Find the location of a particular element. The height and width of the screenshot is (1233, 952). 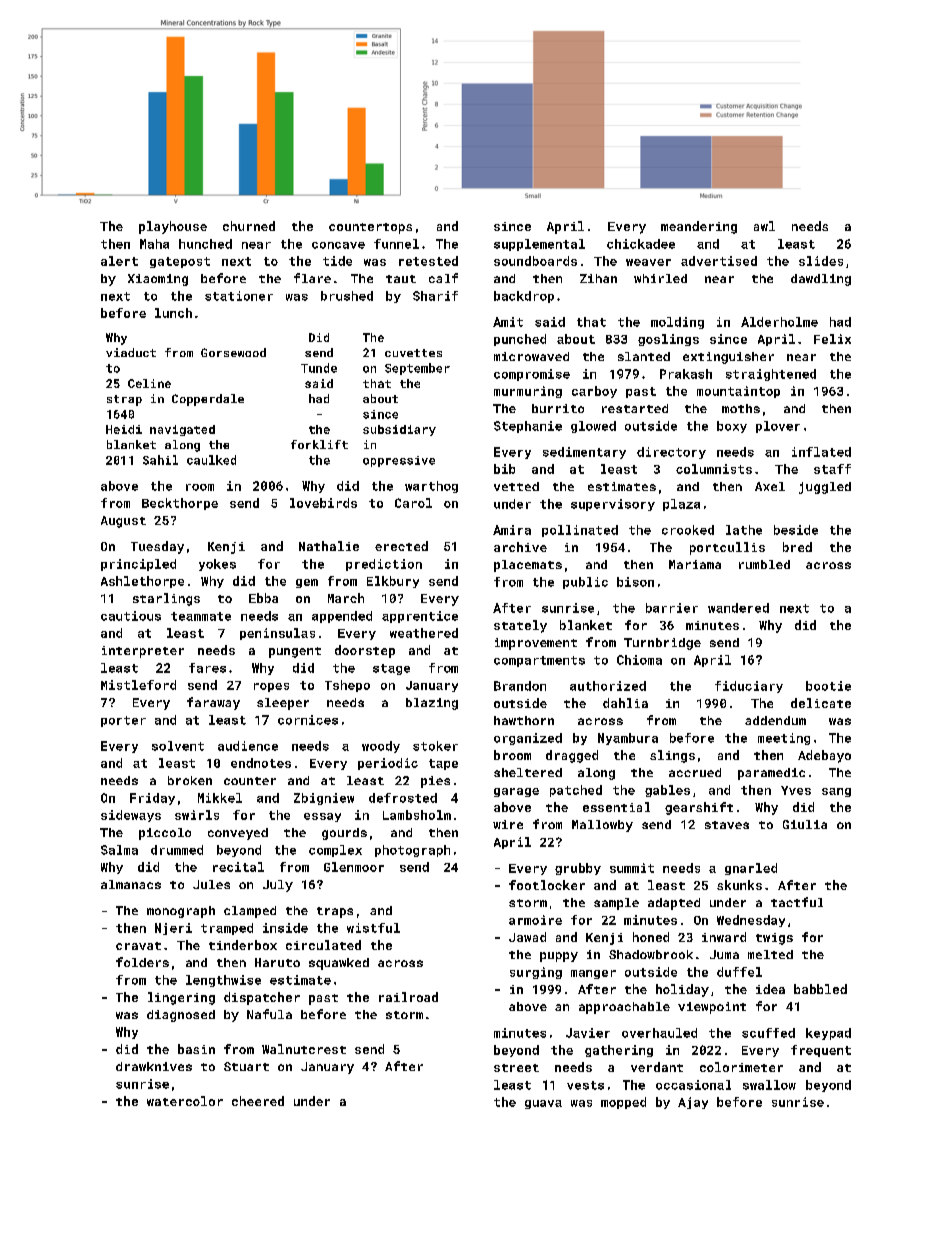

cheered is located at coordinates (258, 1101).
